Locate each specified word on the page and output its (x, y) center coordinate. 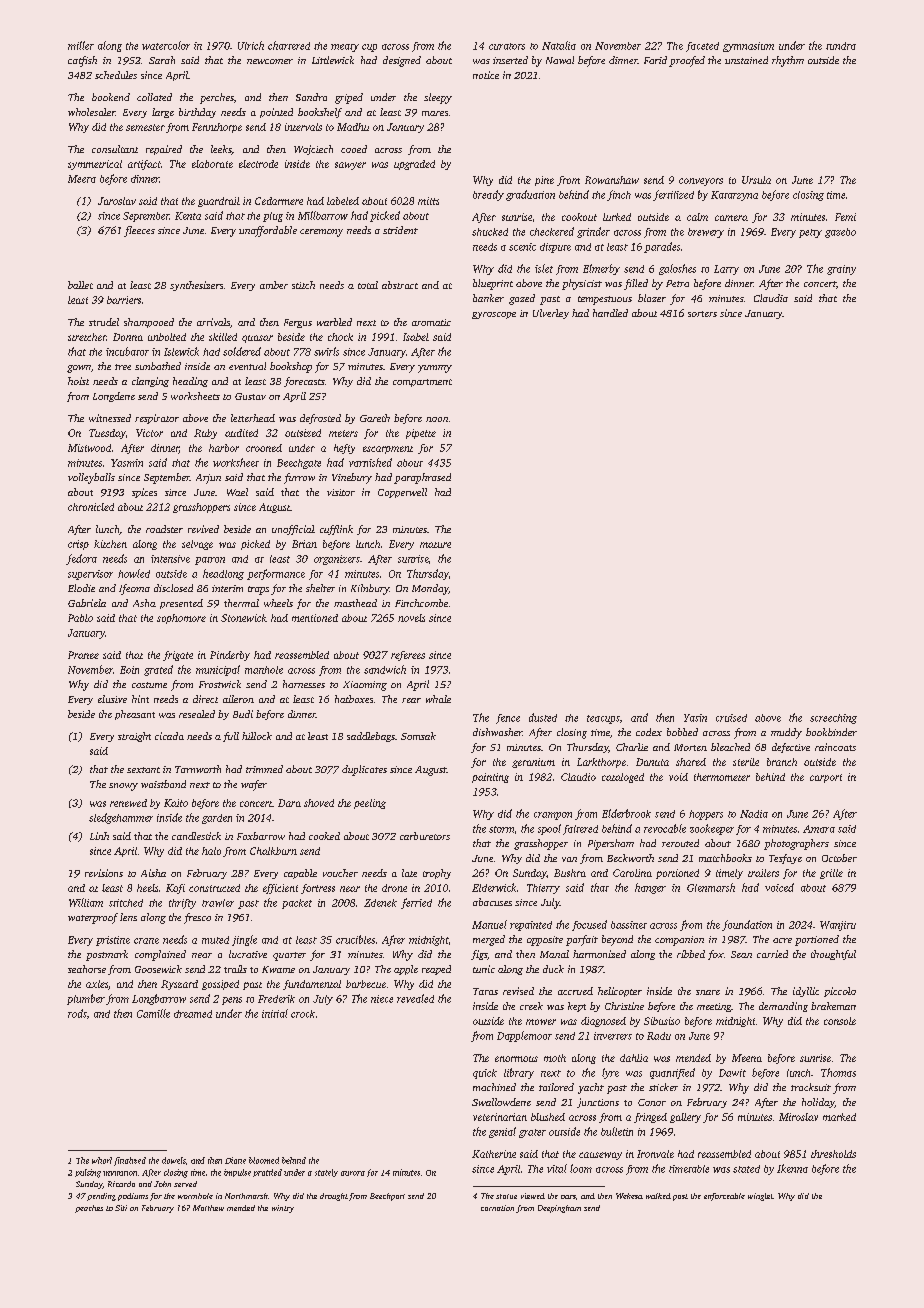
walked (658, 1196)
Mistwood (89, 448)
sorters (702, 314)
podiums (133, 1197)
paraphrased (422, 478)
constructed (214, 888)
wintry (283, 1209)
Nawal (560, 60)
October (839, 858)
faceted (702, 47)
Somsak (418, 736)
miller (81, 45)
